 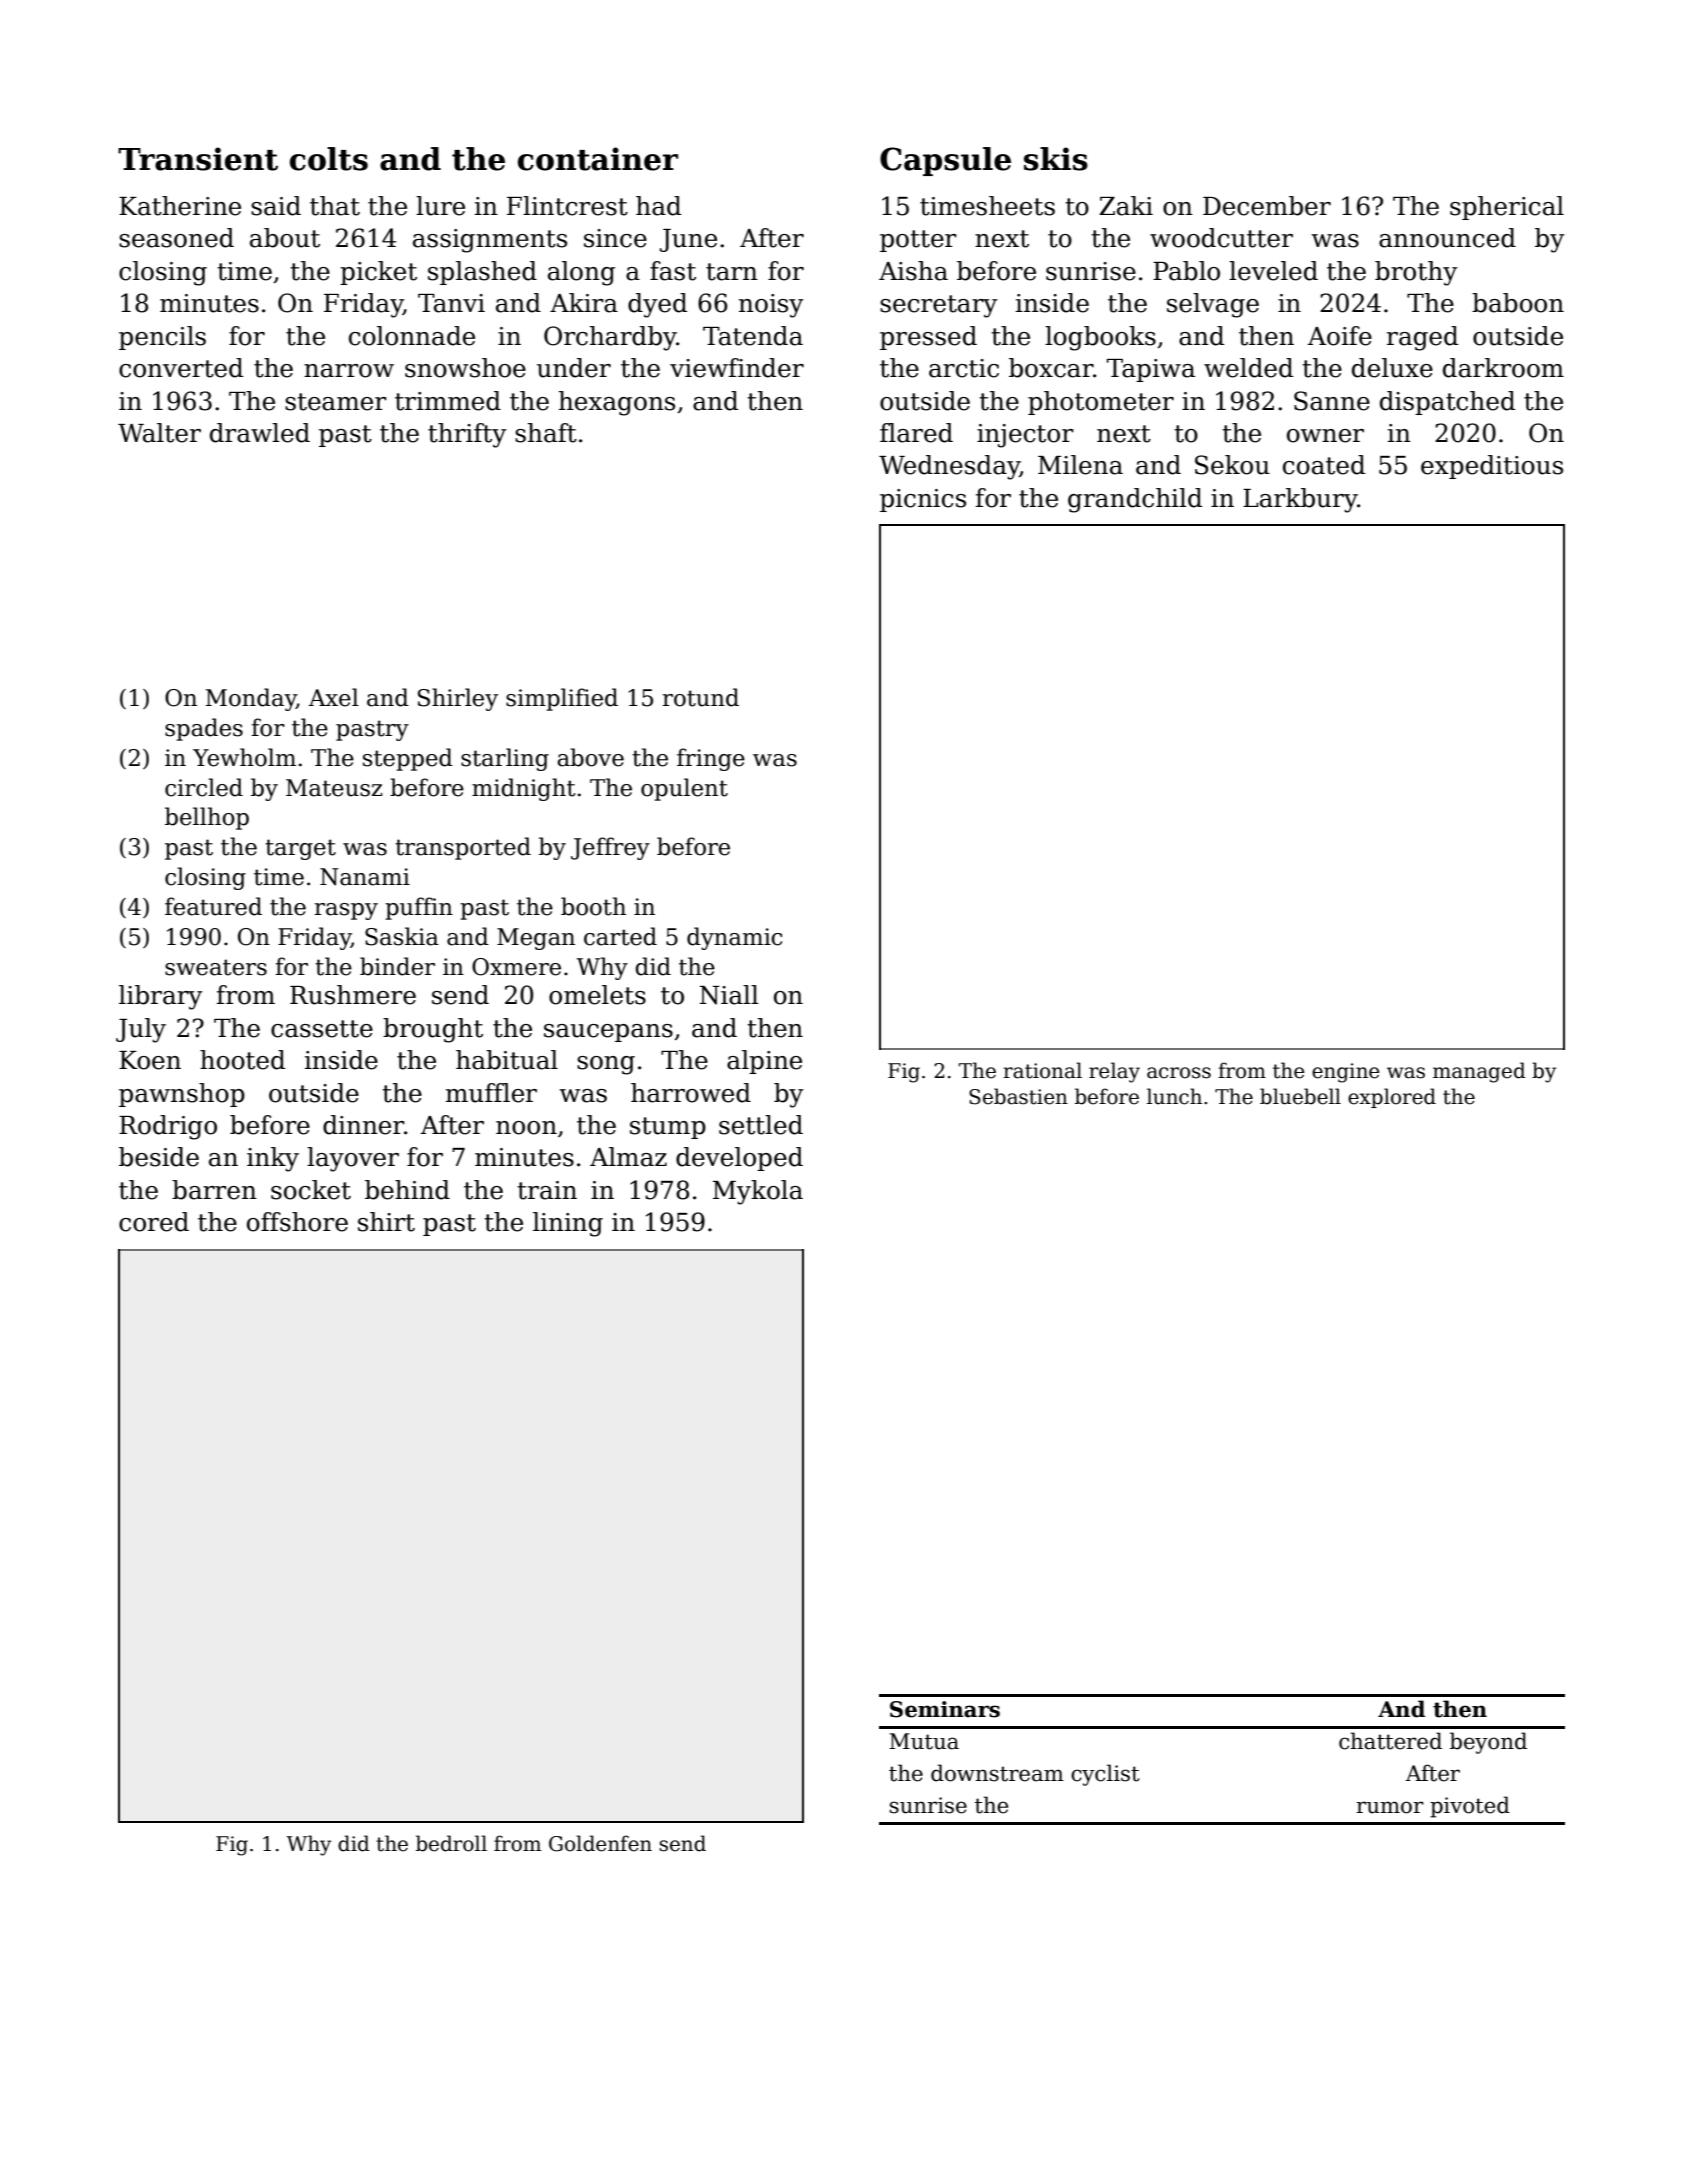 I want to click on rumor, so click(x=1390, y=1807).
